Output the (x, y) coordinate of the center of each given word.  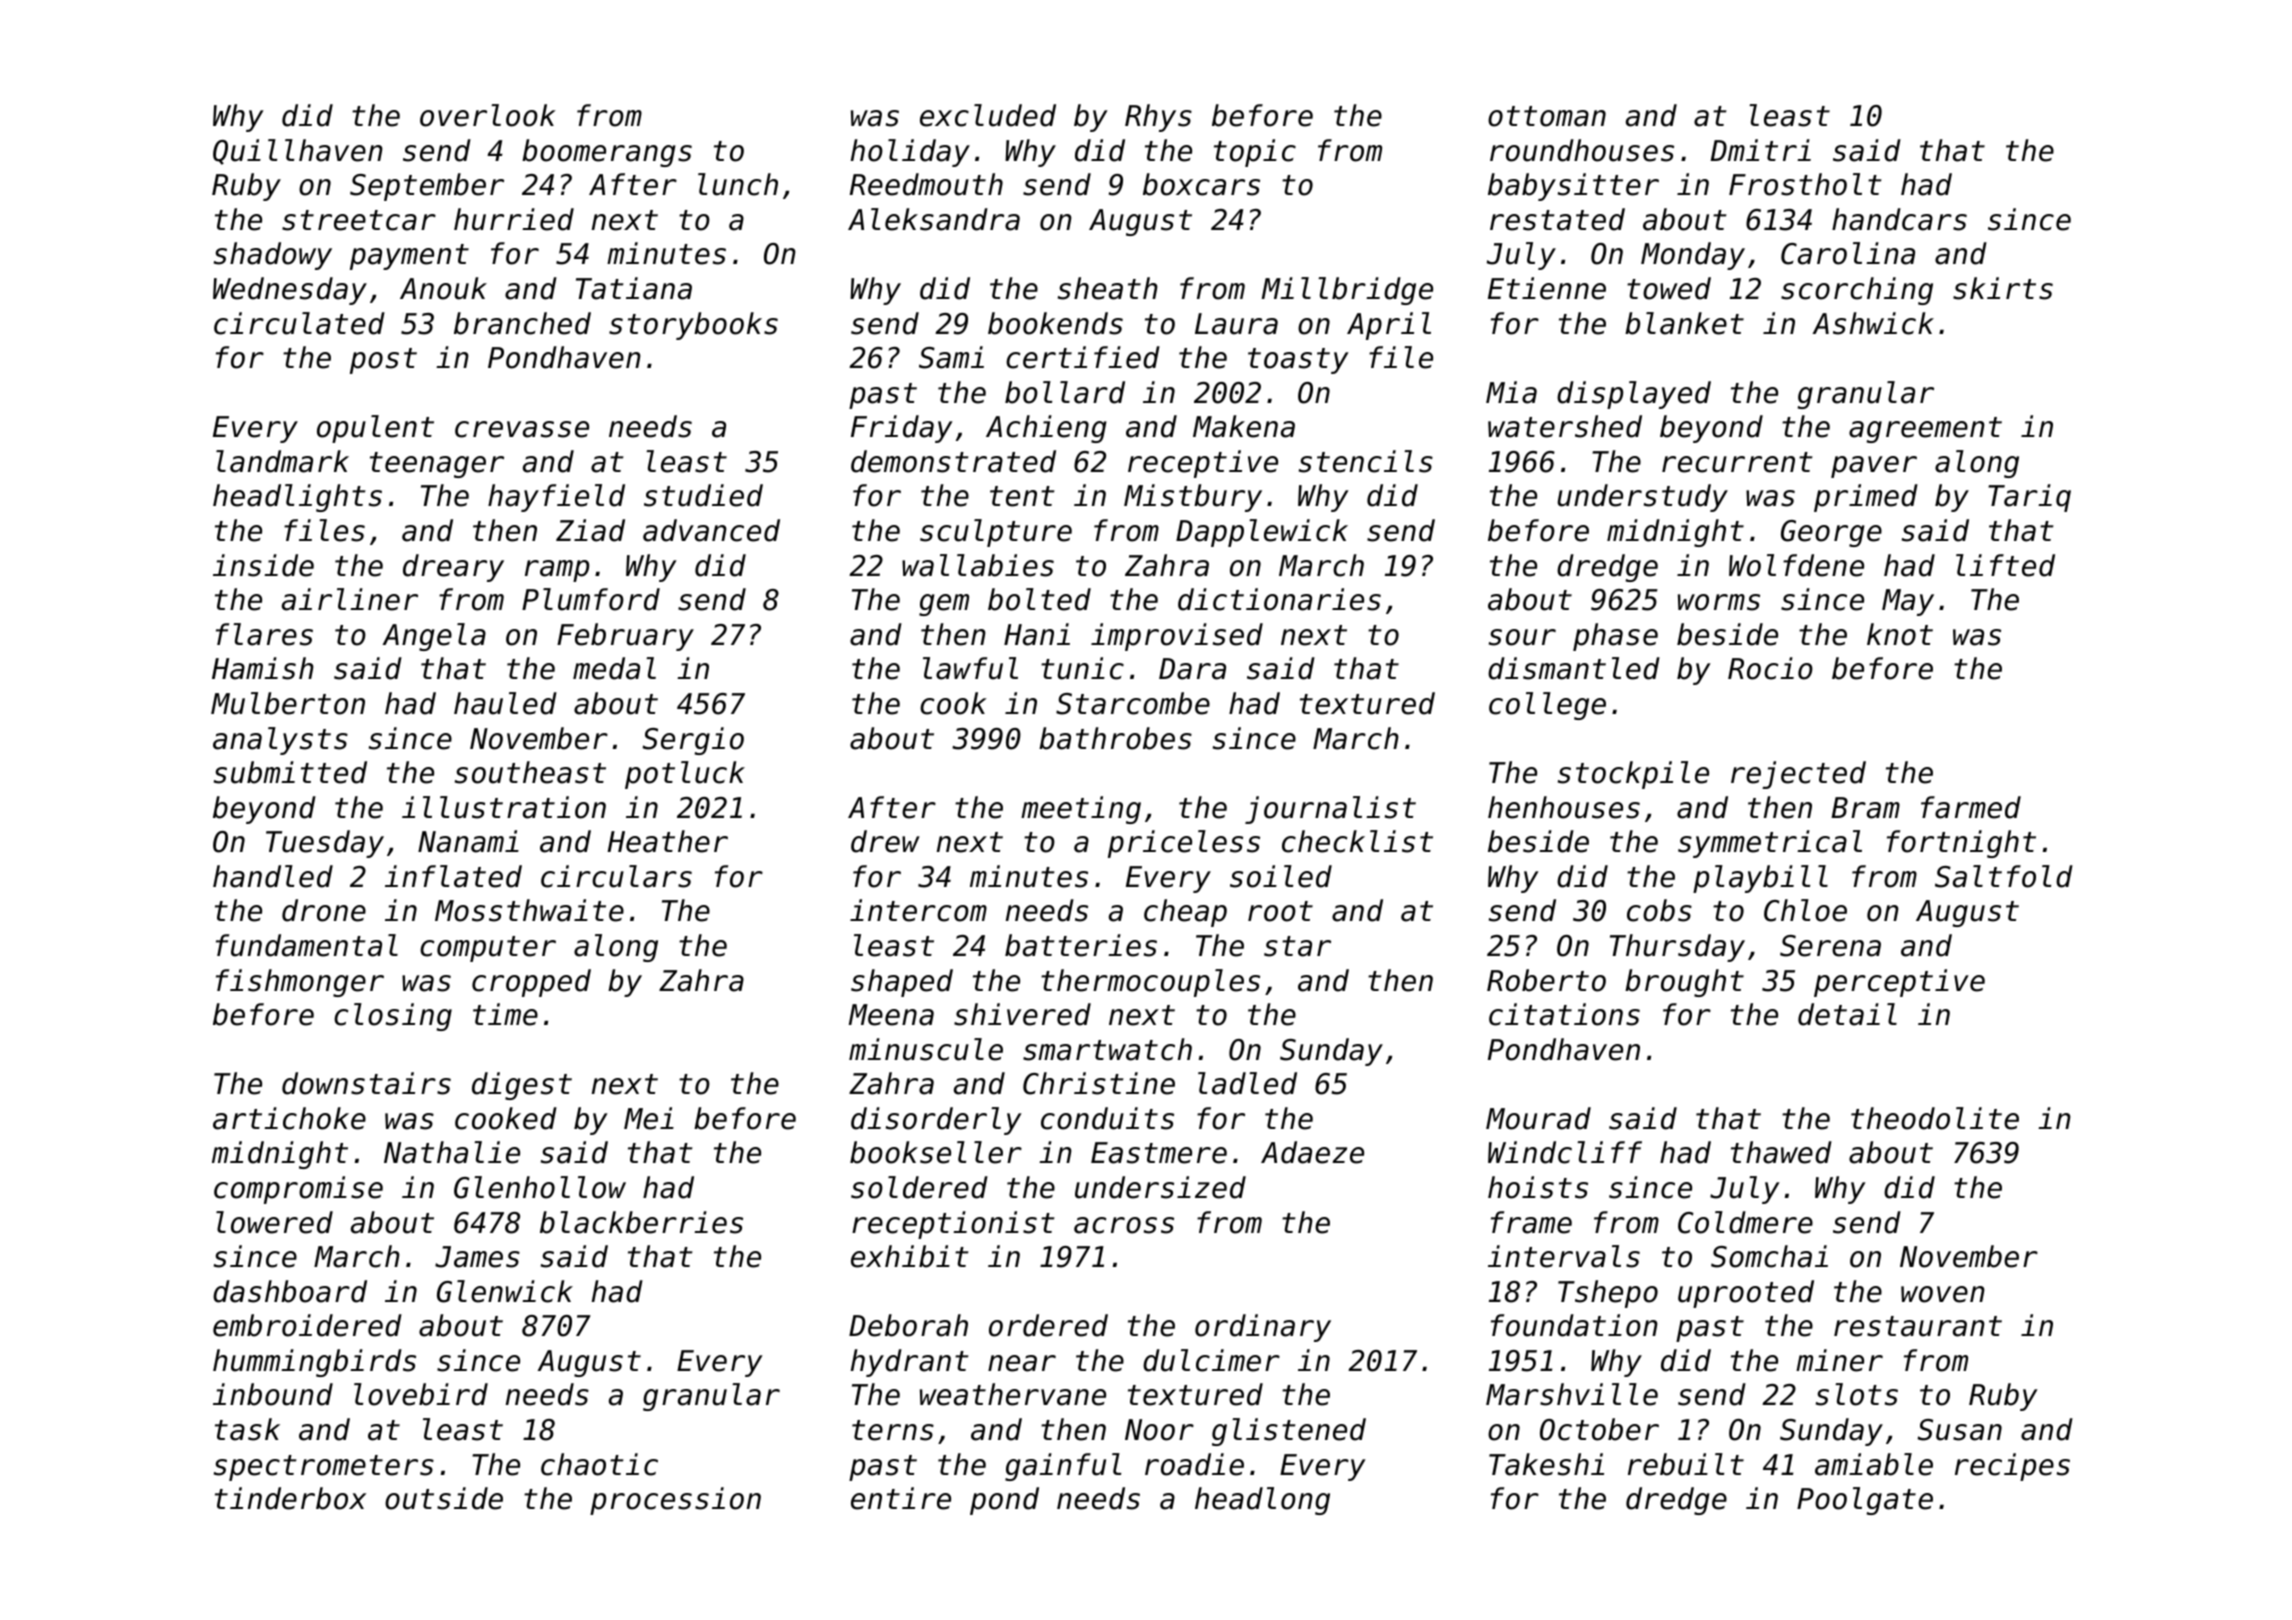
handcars (1899, 219)
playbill (1760, 879)
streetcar (359, 220)
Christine (1099, 1083)
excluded (988, 115)
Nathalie (452, 1152)
